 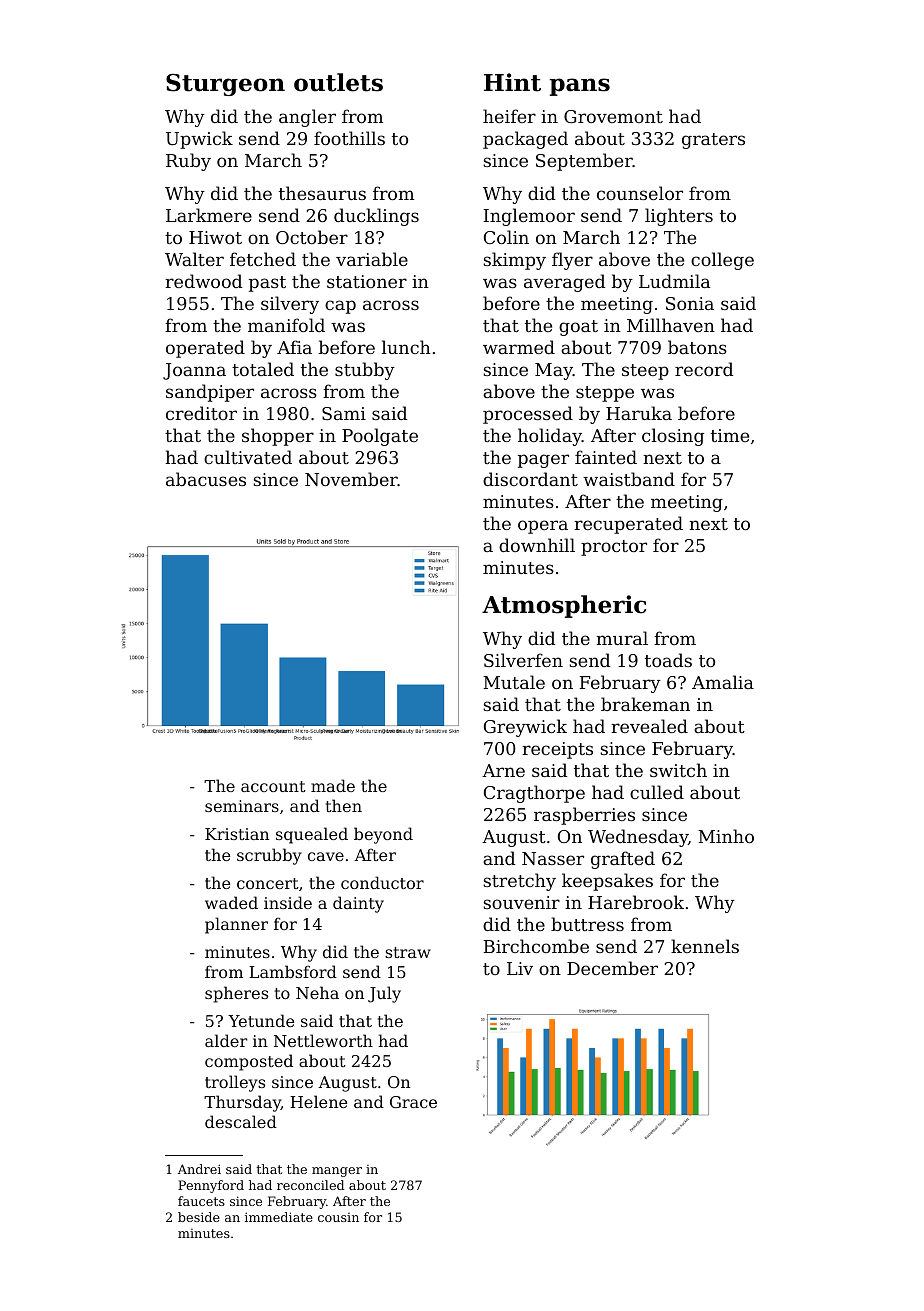 What do you see at coordinates (722, 261) in the screenshot?
I see `college` at bounding box center [722, 261].
